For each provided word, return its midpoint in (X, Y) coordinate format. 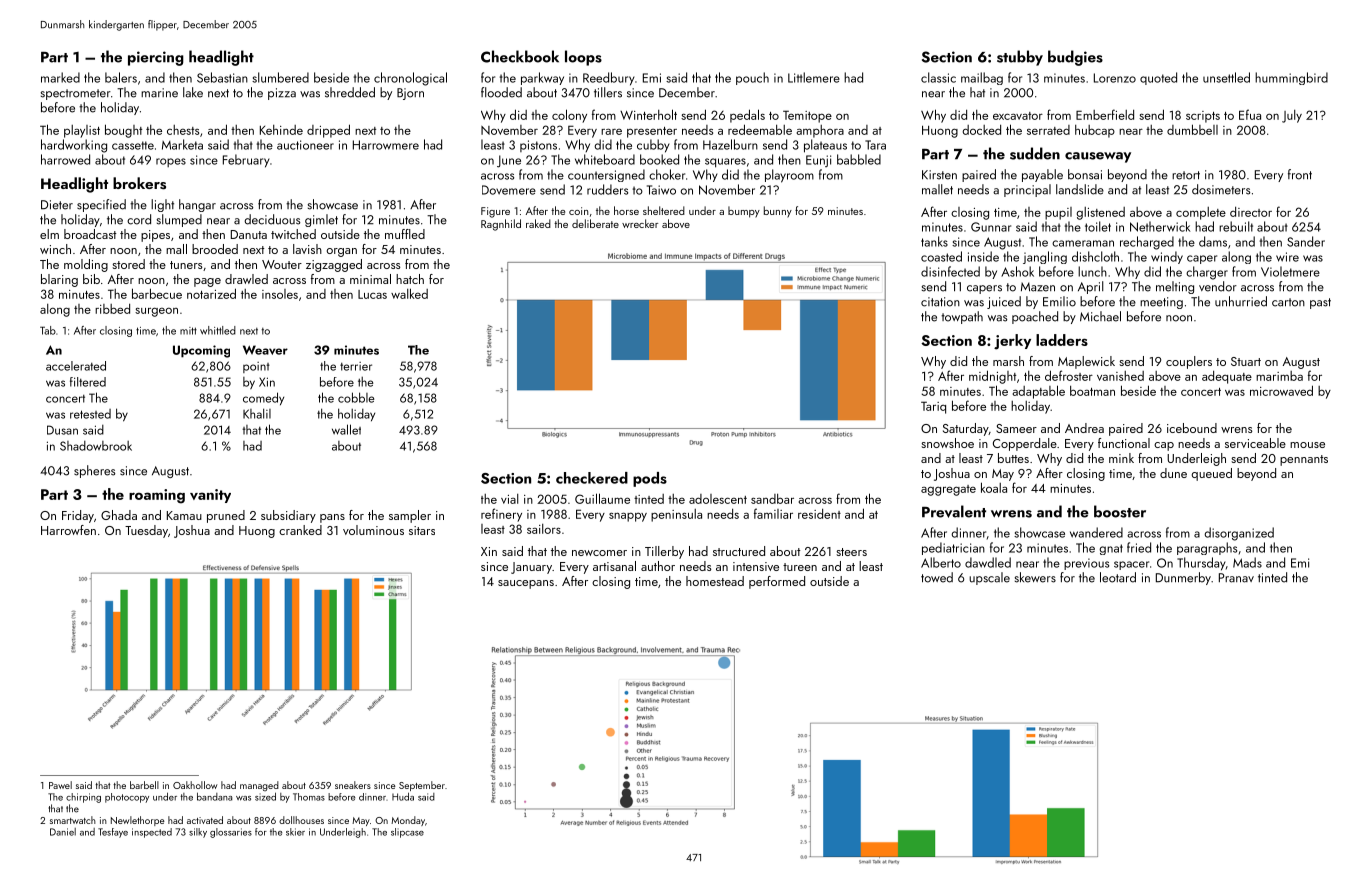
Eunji (818, 161)
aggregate (948, 490)
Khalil (257, 413)
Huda (403, 796)
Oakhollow (195, 785)
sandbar (772, 498)
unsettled (1226, 77)
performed (777, 582)
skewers (1035, 577)
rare (611, 131)
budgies (1075, 58)
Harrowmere (386, 145)
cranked (300, 530)
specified (101, 205)
